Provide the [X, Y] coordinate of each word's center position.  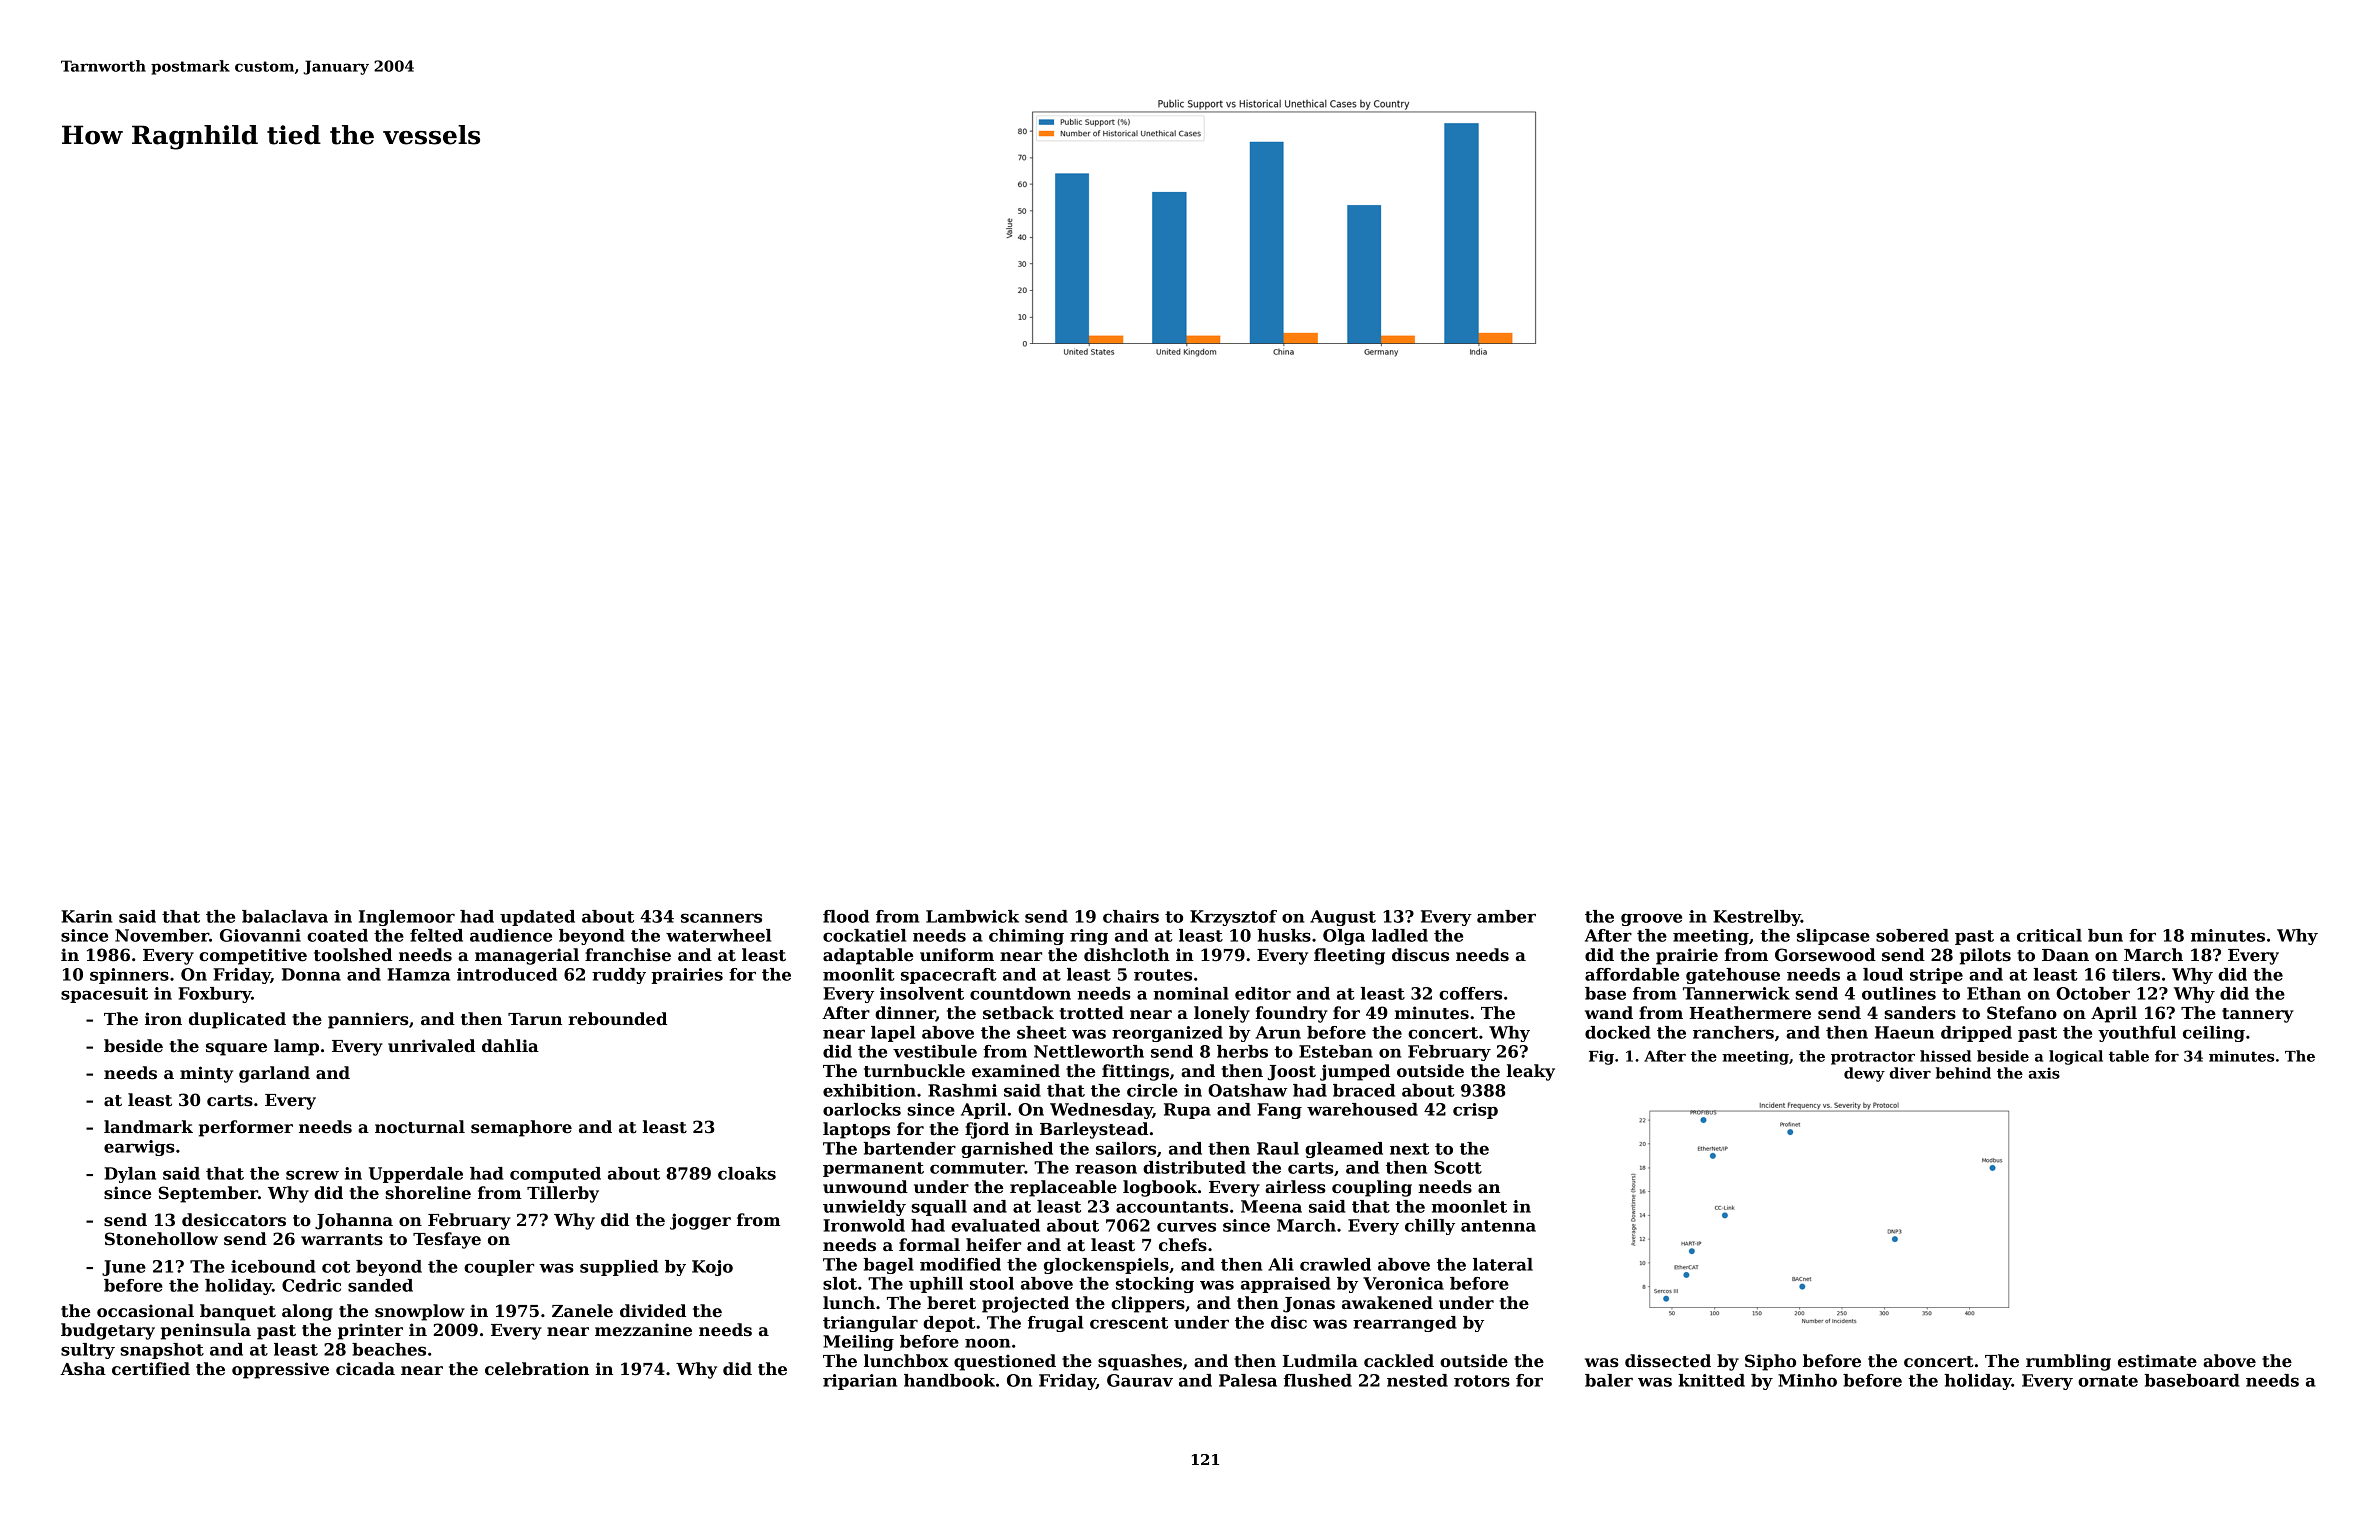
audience [511, 935]
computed [555, 1175]
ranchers [1733, 1032]
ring [1089, 937]
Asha [83, 1369]
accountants [1172, 1207]
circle [1152, 1090]
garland [274, 1074]
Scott [1458, 1167]
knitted [1711, 1380]
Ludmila [1320, 1361]
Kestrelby [1757, 918]
